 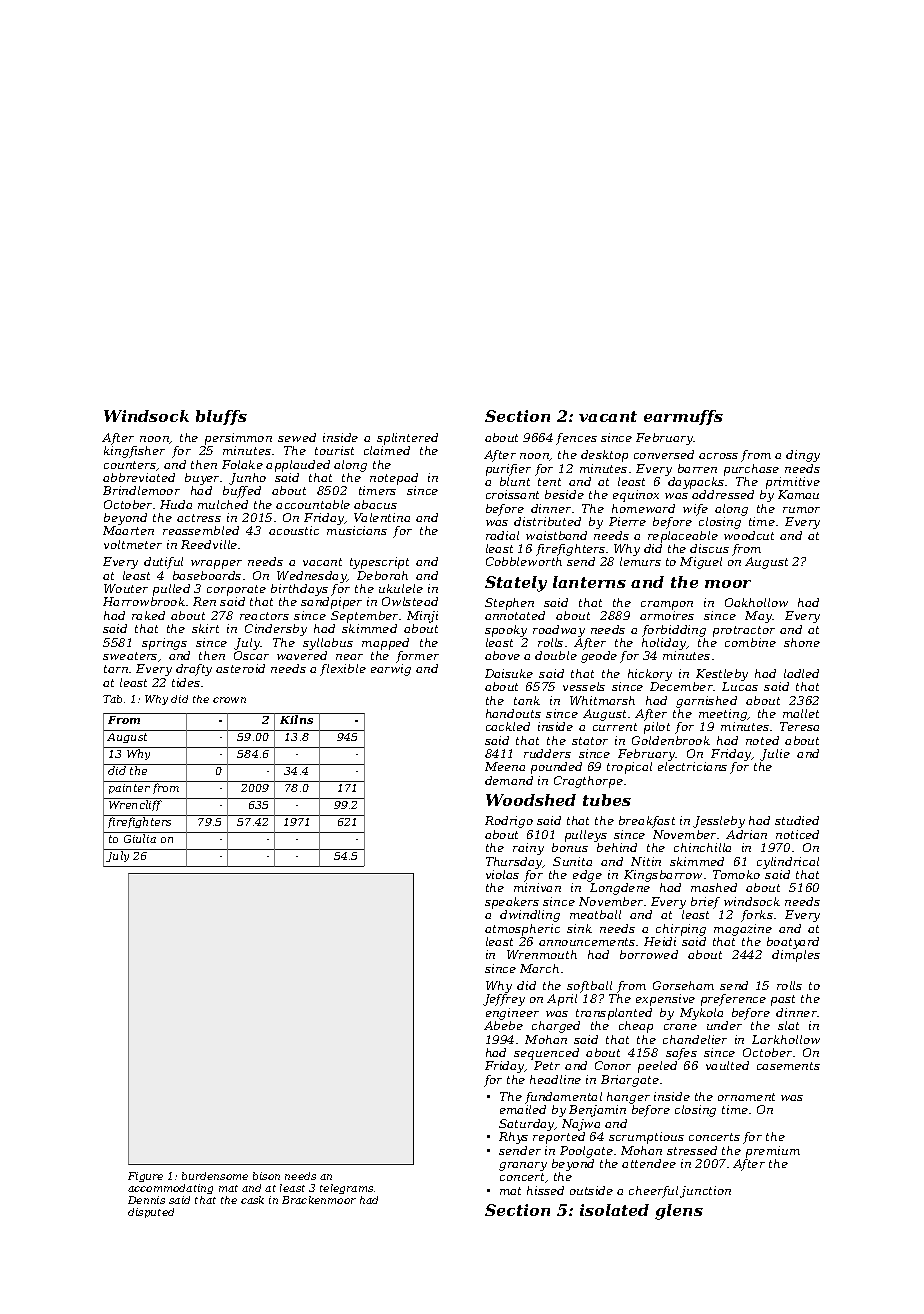 I want to click on disputed, so click(x=151, y=1213).
